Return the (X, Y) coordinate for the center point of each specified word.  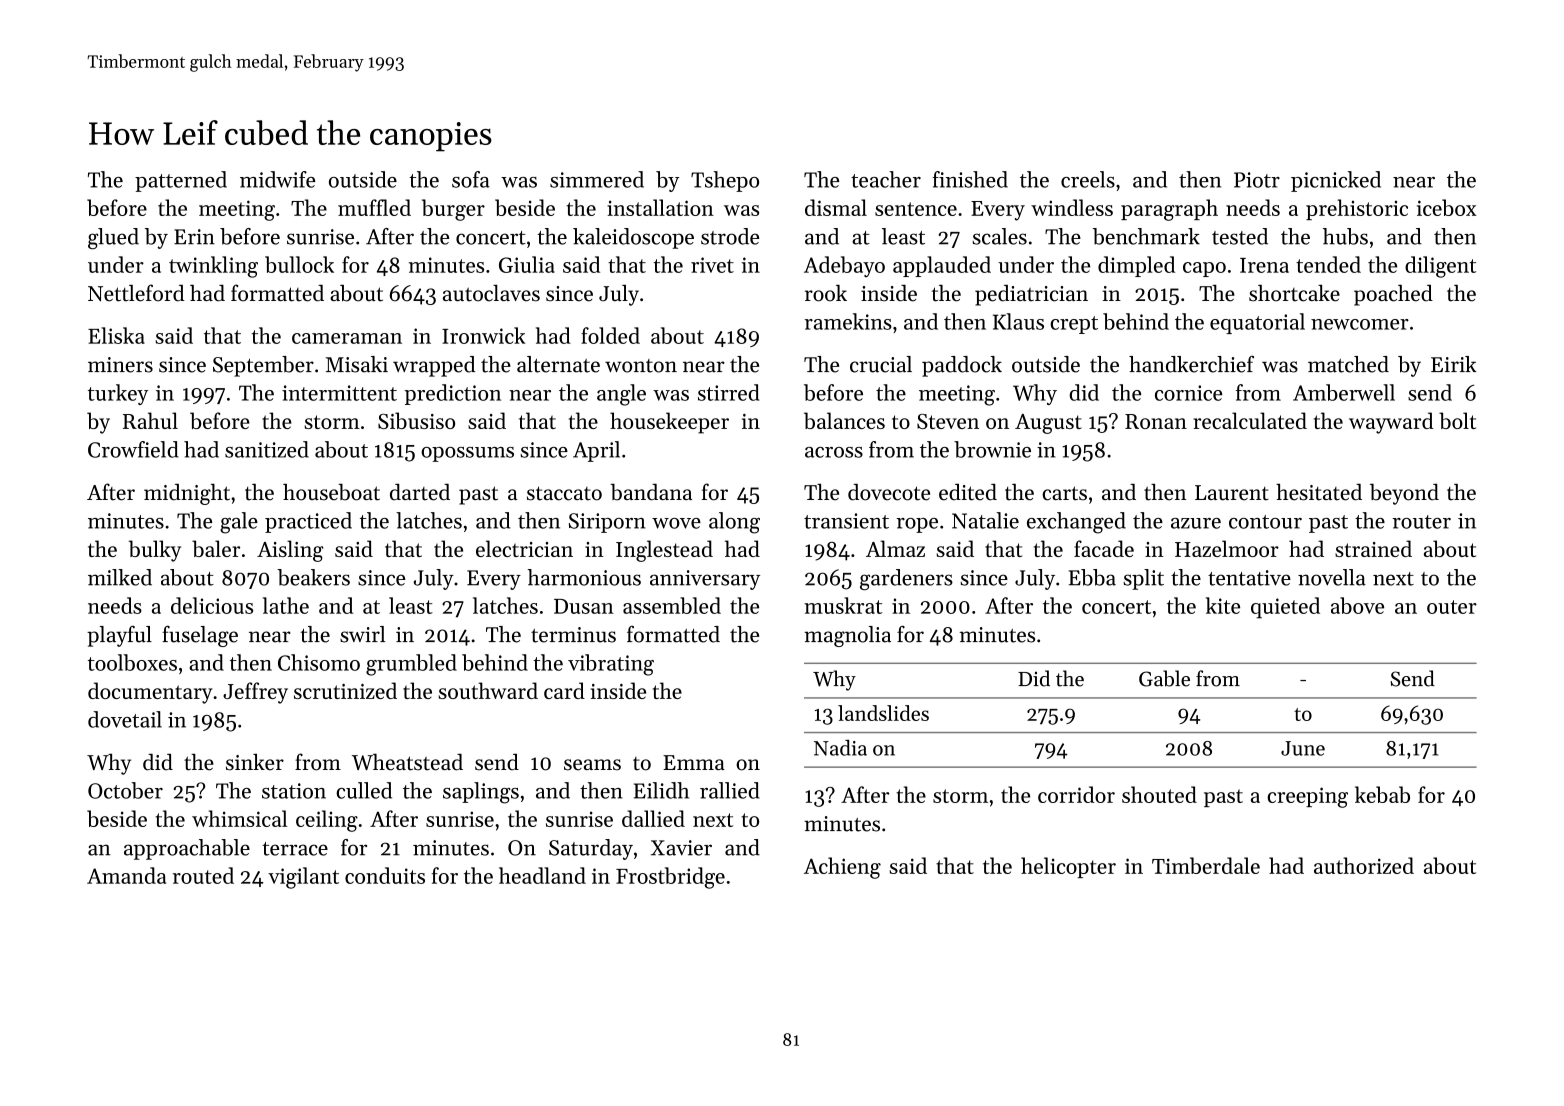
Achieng (842, 868)
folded (610, 335)
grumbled (411, 665)
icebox (1447, 207)
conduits (385, 875)
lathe (286, 605)
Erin (194, 237)
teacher (886, 179)
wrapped (434, 366)
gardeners (906, 579)
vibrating (611, 665)
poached (1393, 295)
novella (1332, 577)
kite (1223, 605)
